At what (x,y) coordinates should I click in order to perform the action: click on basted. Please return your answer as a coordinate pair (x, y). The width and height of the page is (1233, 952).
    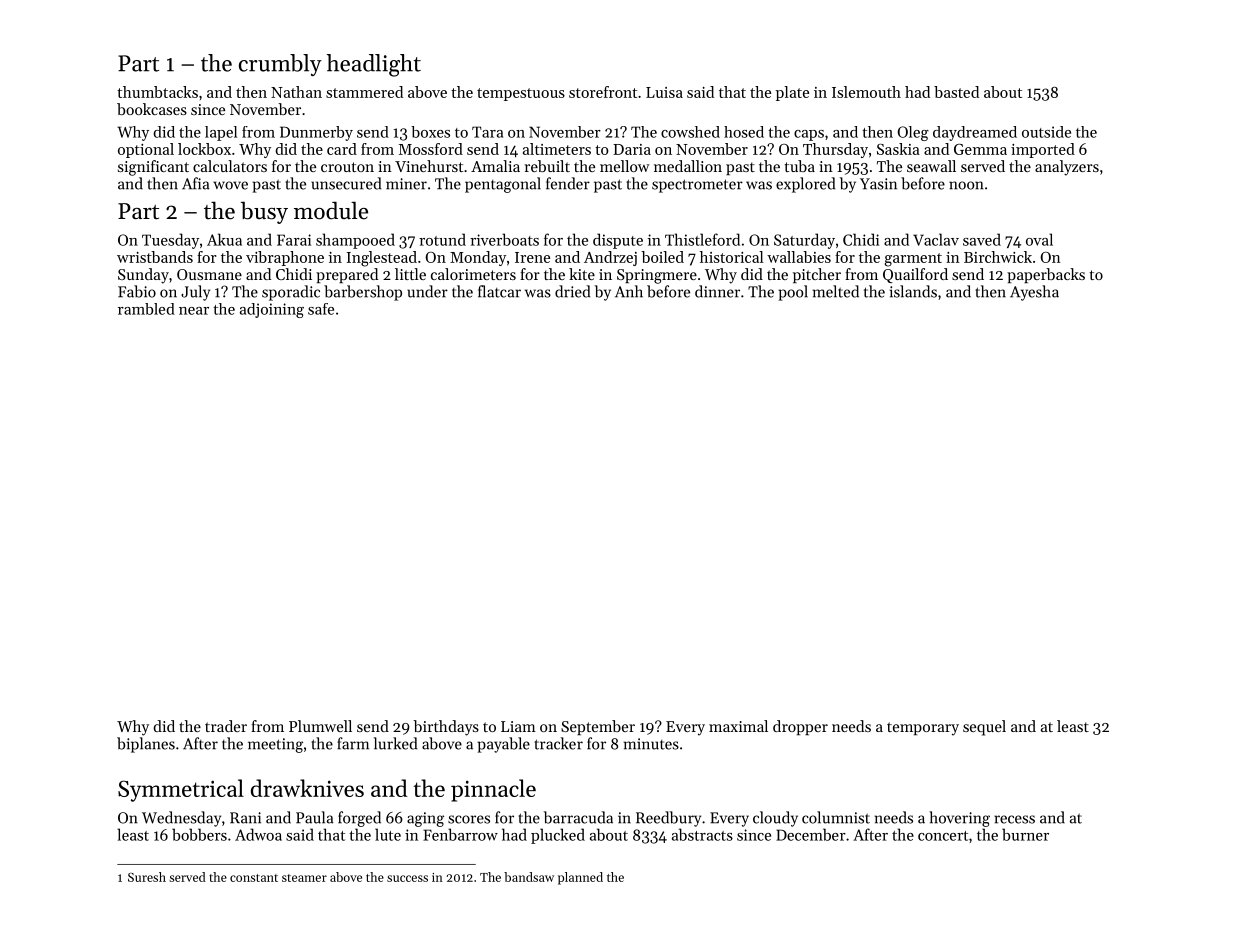
    Looking at the image, I should click on (956, 92).
